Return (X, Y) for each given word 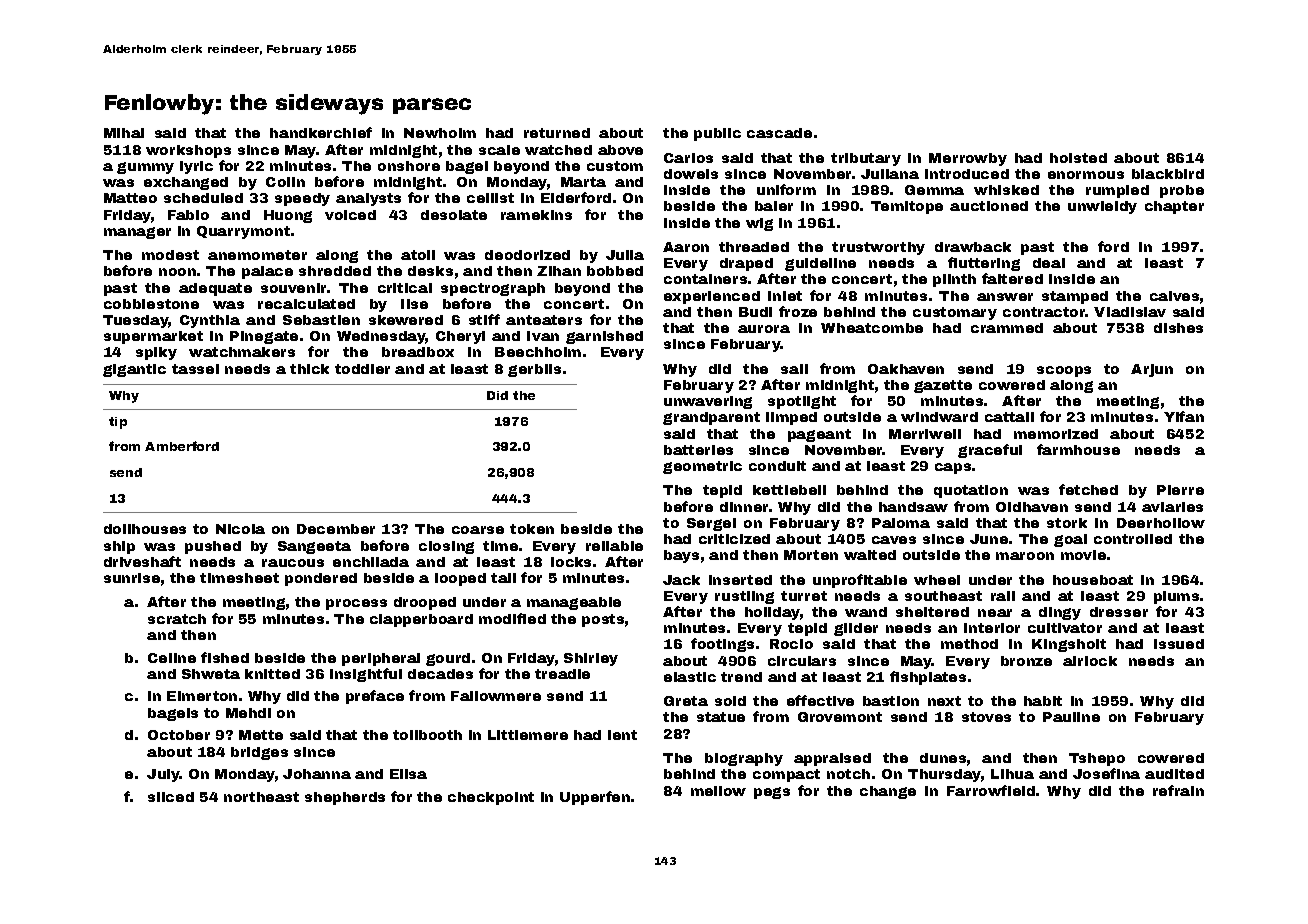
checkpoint (491, 798)
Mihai (124, 133)
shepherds (345, 798)
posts (603, 620)
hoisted (1078, 158)
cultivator (1065, 628)
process (356, 604)
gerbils (534, 370)
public (717, 134)
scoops (1064, 371)
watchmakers (242, 352)
